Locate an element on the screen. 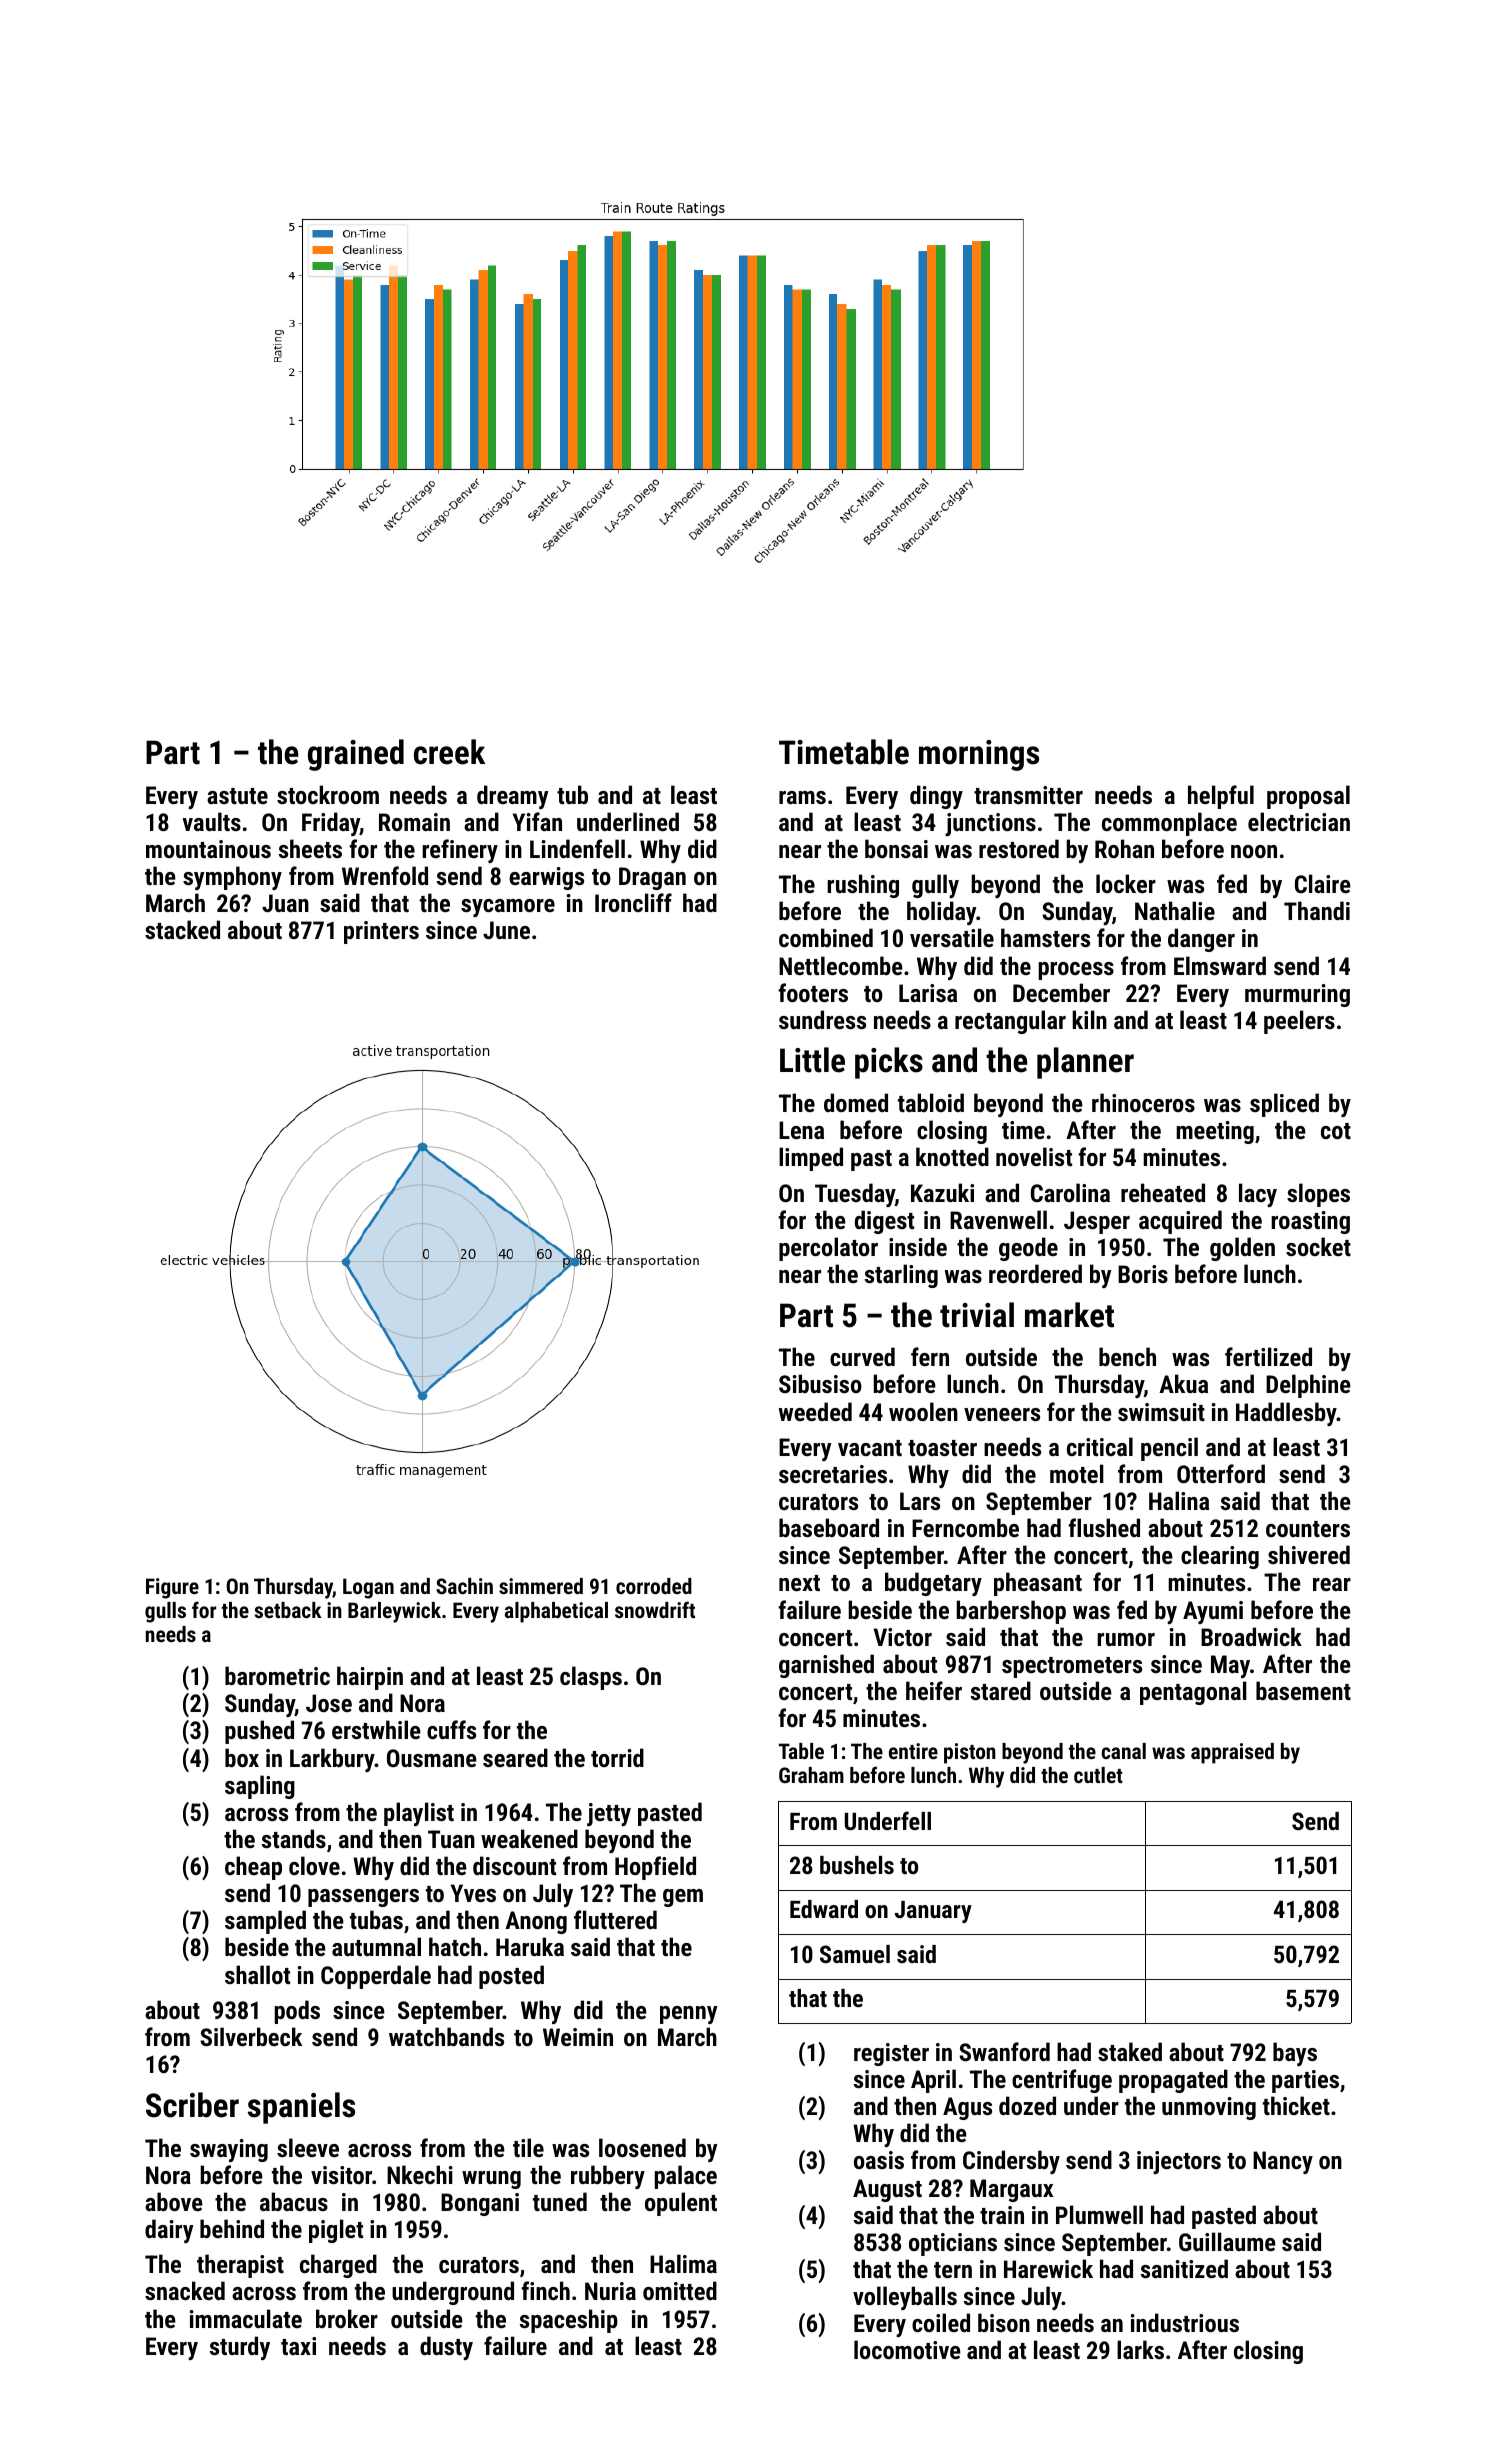  Juan is located at coordinates (285, 903).
